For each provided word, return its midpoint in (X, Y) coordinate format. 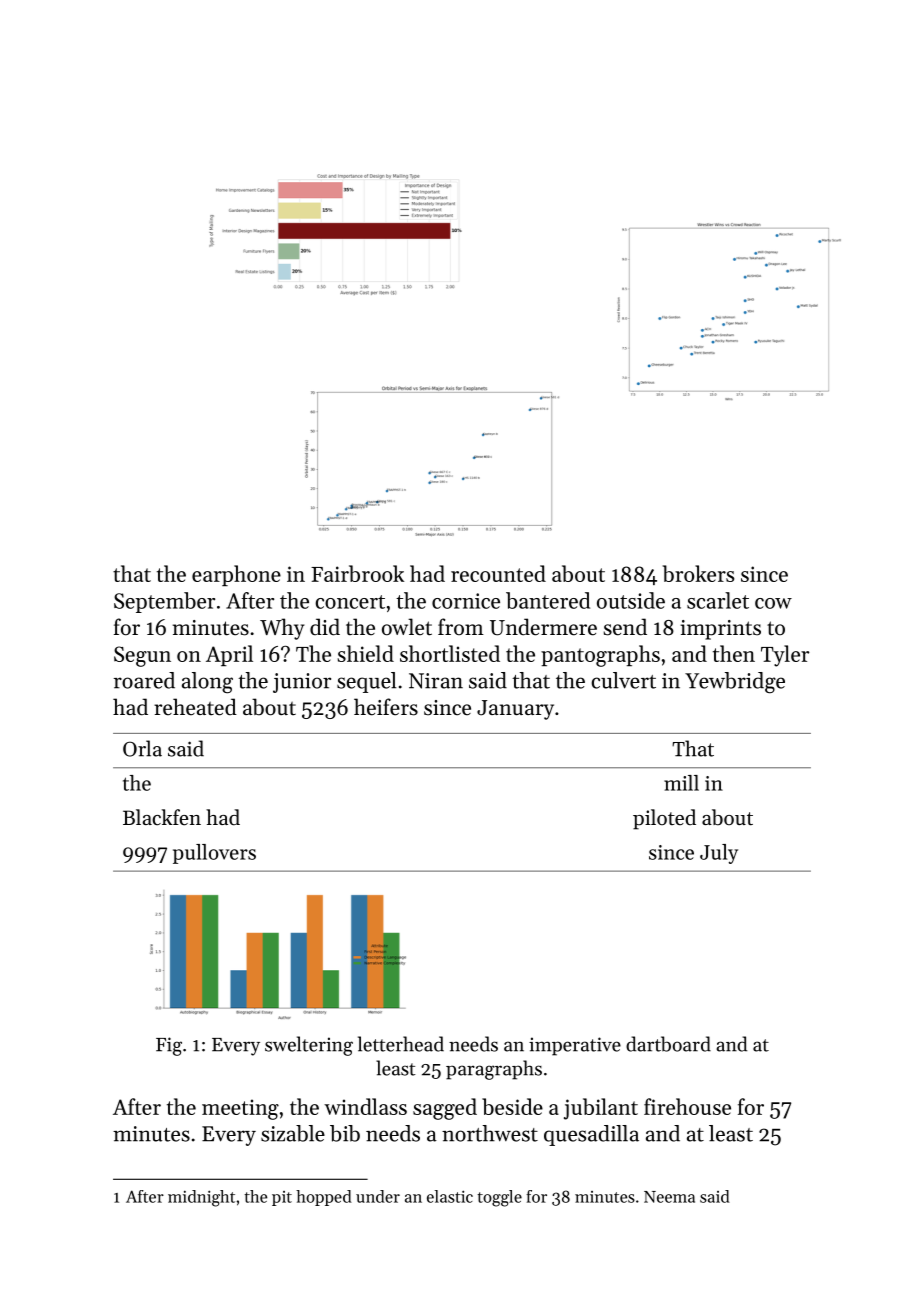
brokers (698, 573)
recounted (498, 573)
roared (144, 680)
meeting (240, 1109)
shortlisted (450, 653)
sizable (293, 1133)
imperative (575, 1046)
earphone (236, 575)
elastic (450, 1196)
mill (681, 783)
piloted (664, 819)
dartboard (668, 1044)
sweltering (309, 1046)
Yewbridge (735, 683)
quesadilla (591, 1135)
